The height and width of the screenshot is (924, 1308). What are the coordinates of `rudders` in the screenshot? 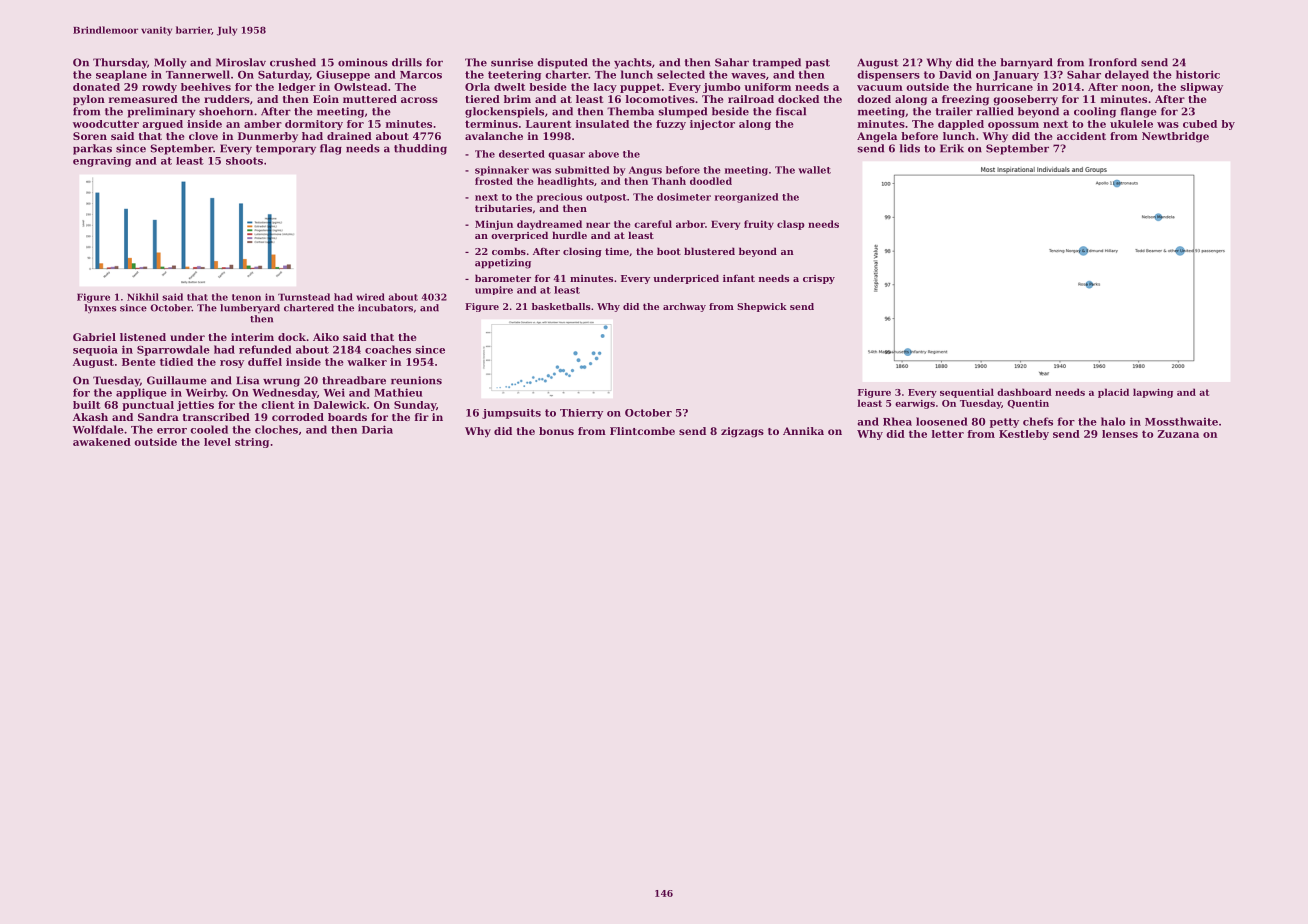 It's located at (227, 99).
